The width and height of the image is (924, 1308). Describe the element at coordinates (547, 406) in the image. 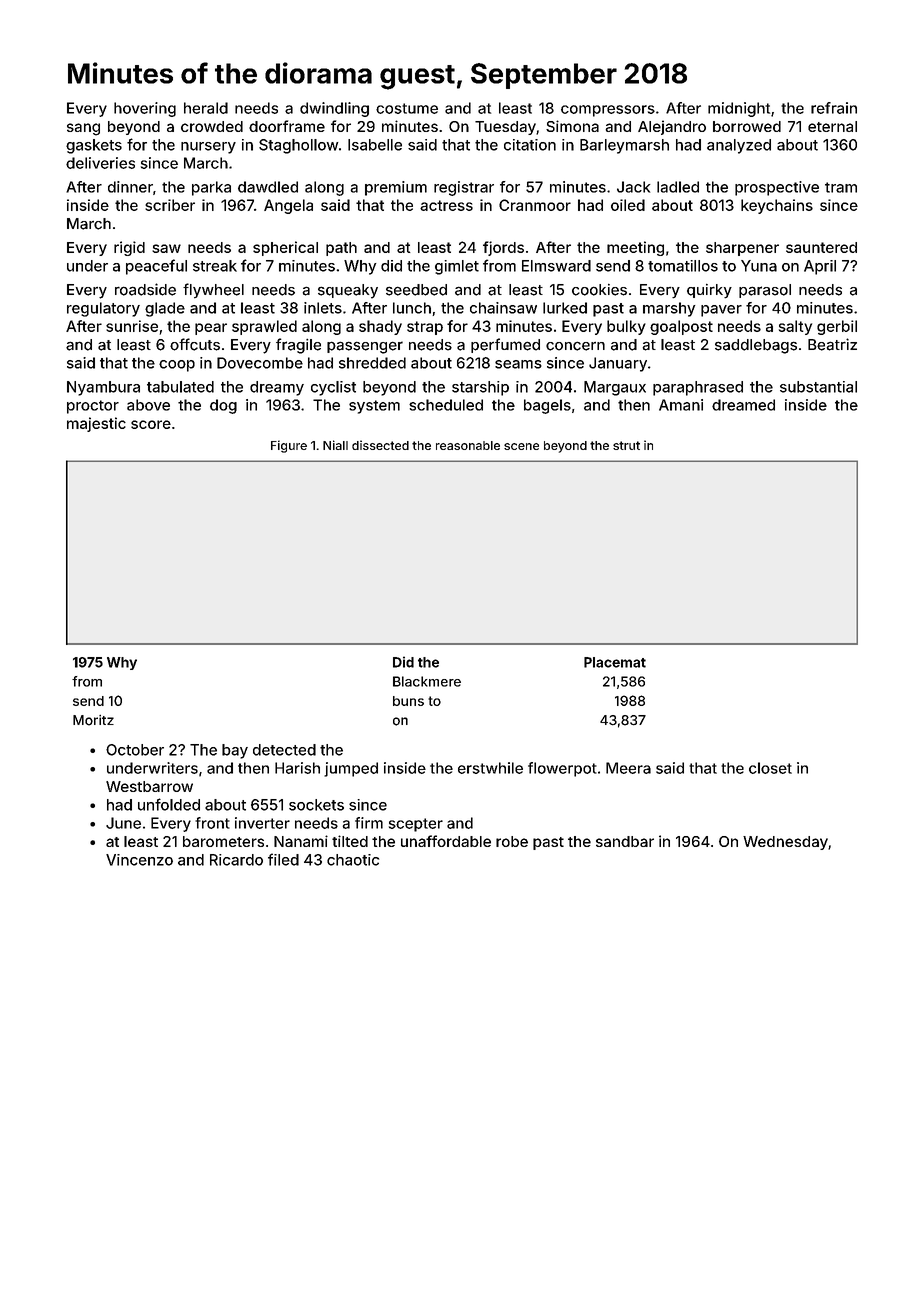

I see `bagels` at that location.
